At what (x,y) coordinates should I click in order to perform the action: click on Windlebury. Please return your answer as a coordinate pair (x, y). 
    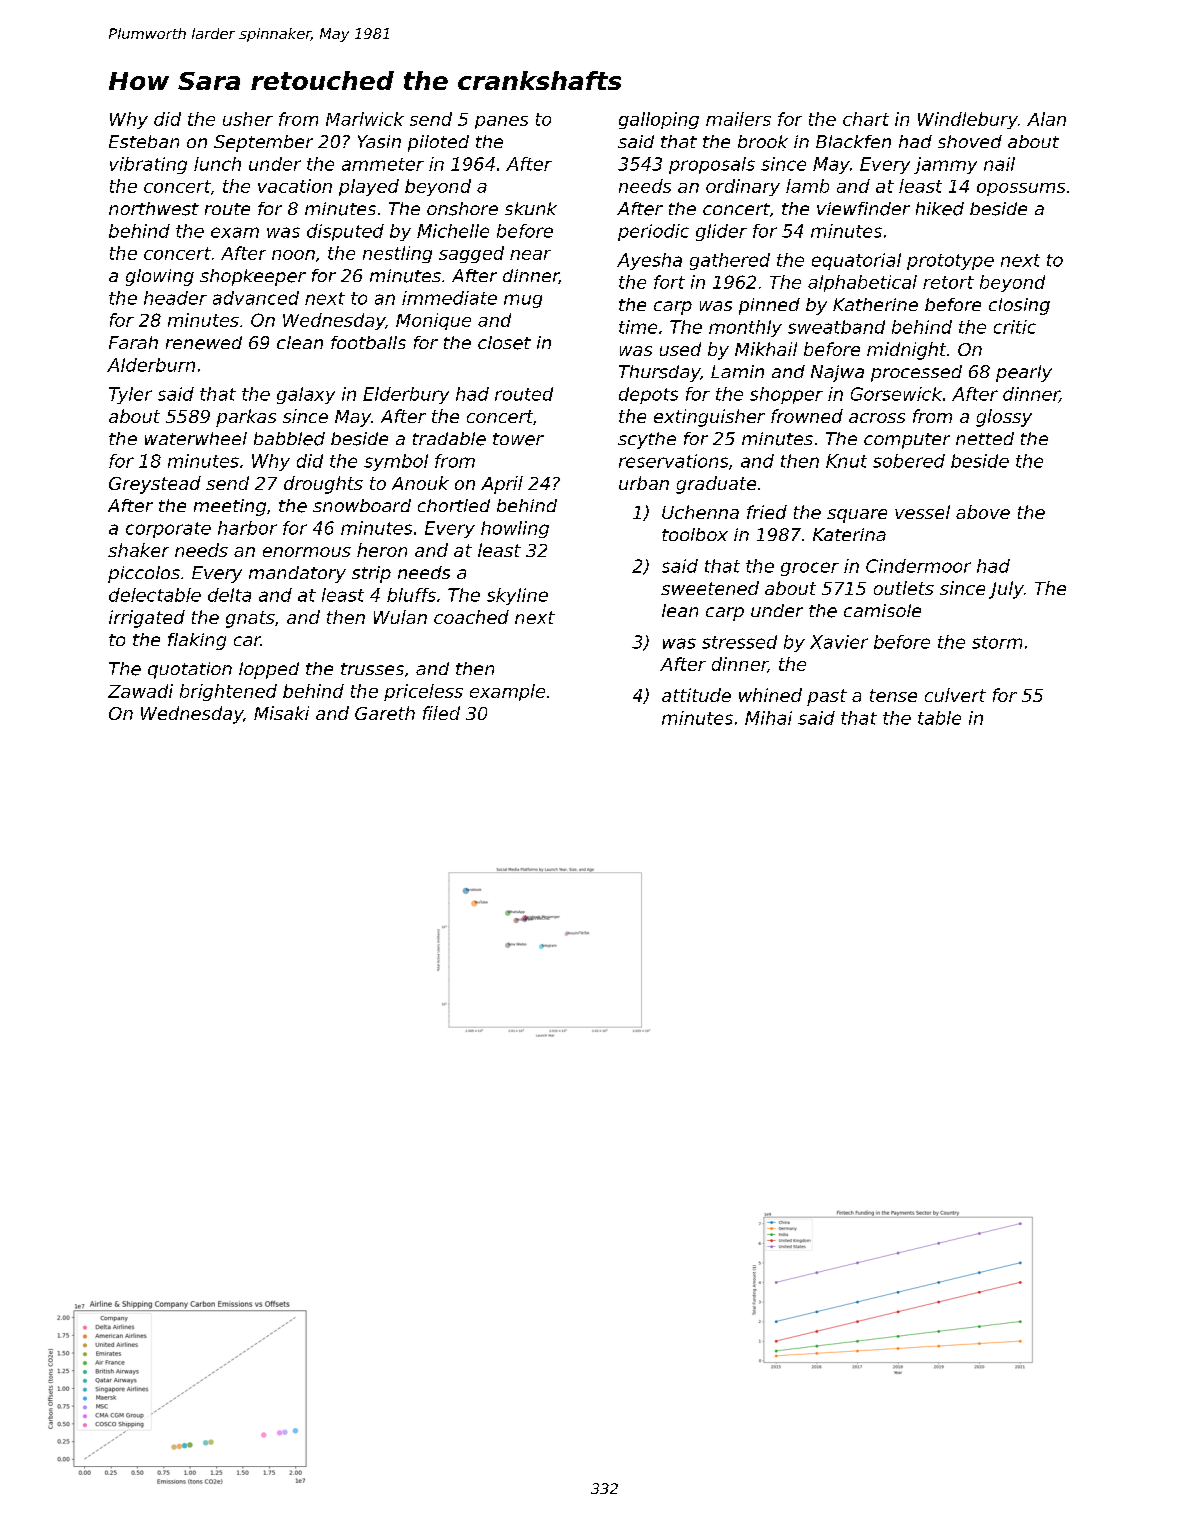
    Looking at the image, I should click on (968, 120).
